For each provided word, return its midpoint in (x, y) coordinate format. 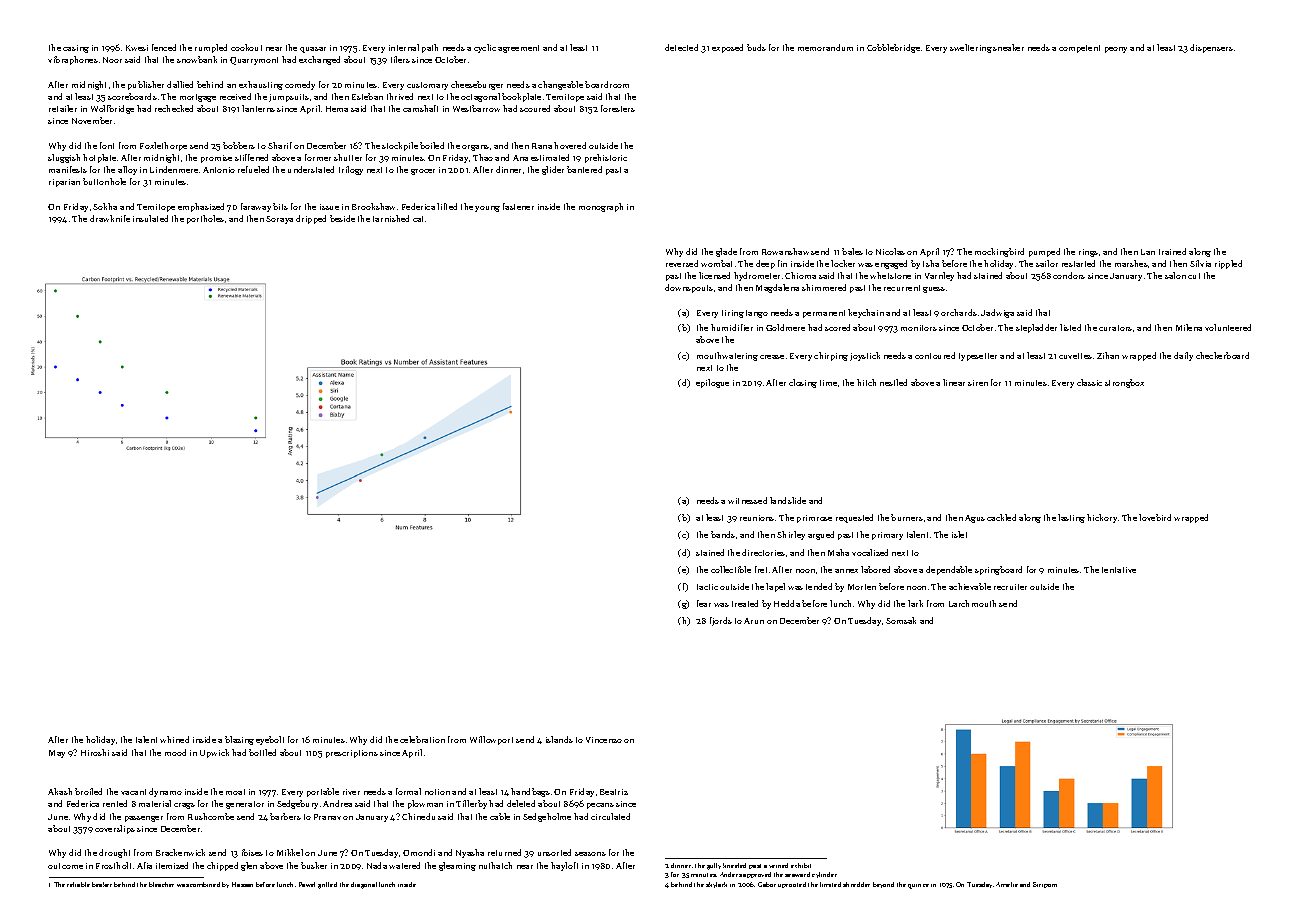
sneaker (1008, 47)
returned (504, 852)
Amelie (1007, 884)
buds (756, 47)
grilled (327, 885)
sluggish (64, 158)
